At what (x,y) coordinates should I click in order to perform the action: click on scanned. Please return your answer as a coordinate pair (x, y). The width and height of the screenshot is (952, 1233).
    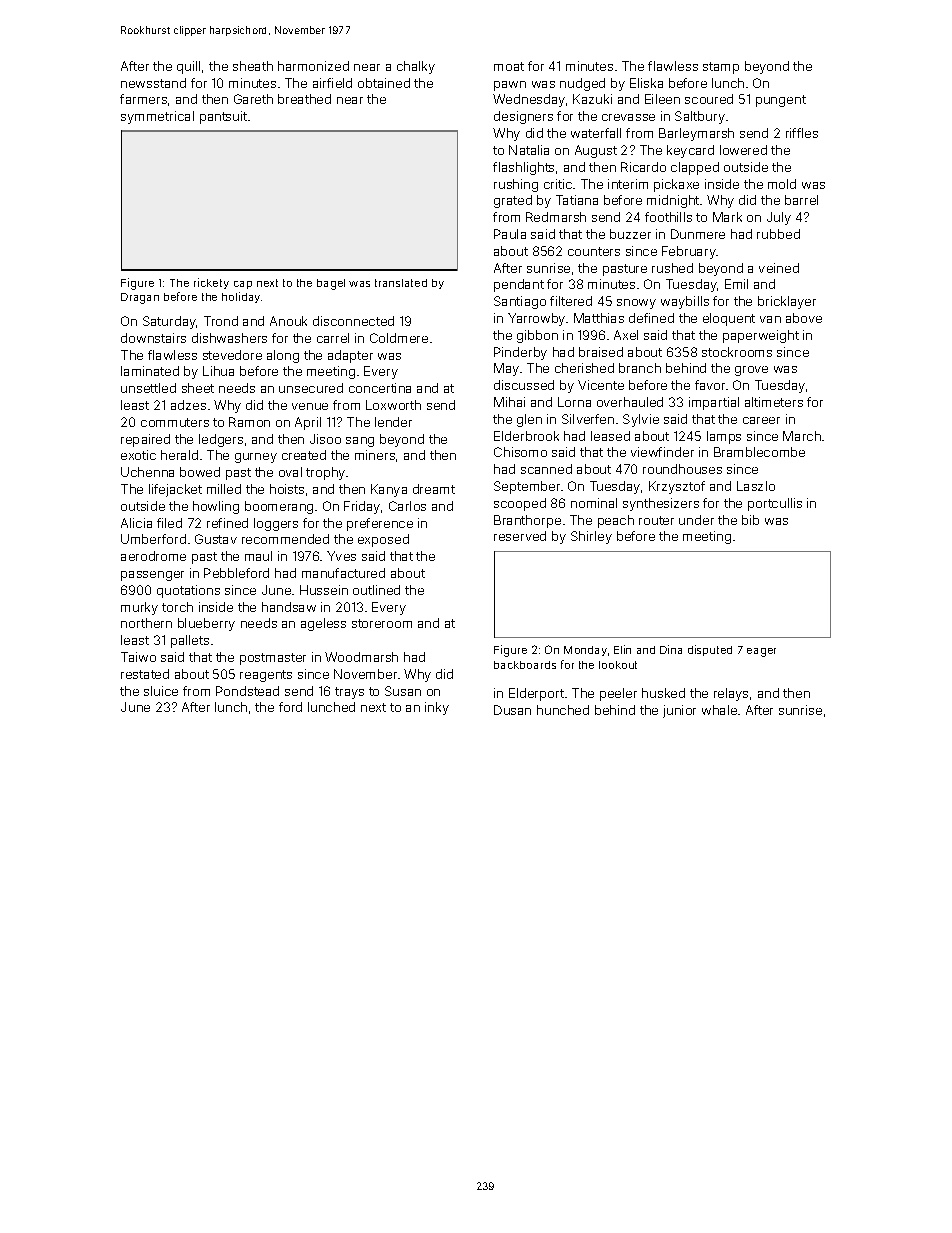
    Looking at the image, I should click on (546, 469).
